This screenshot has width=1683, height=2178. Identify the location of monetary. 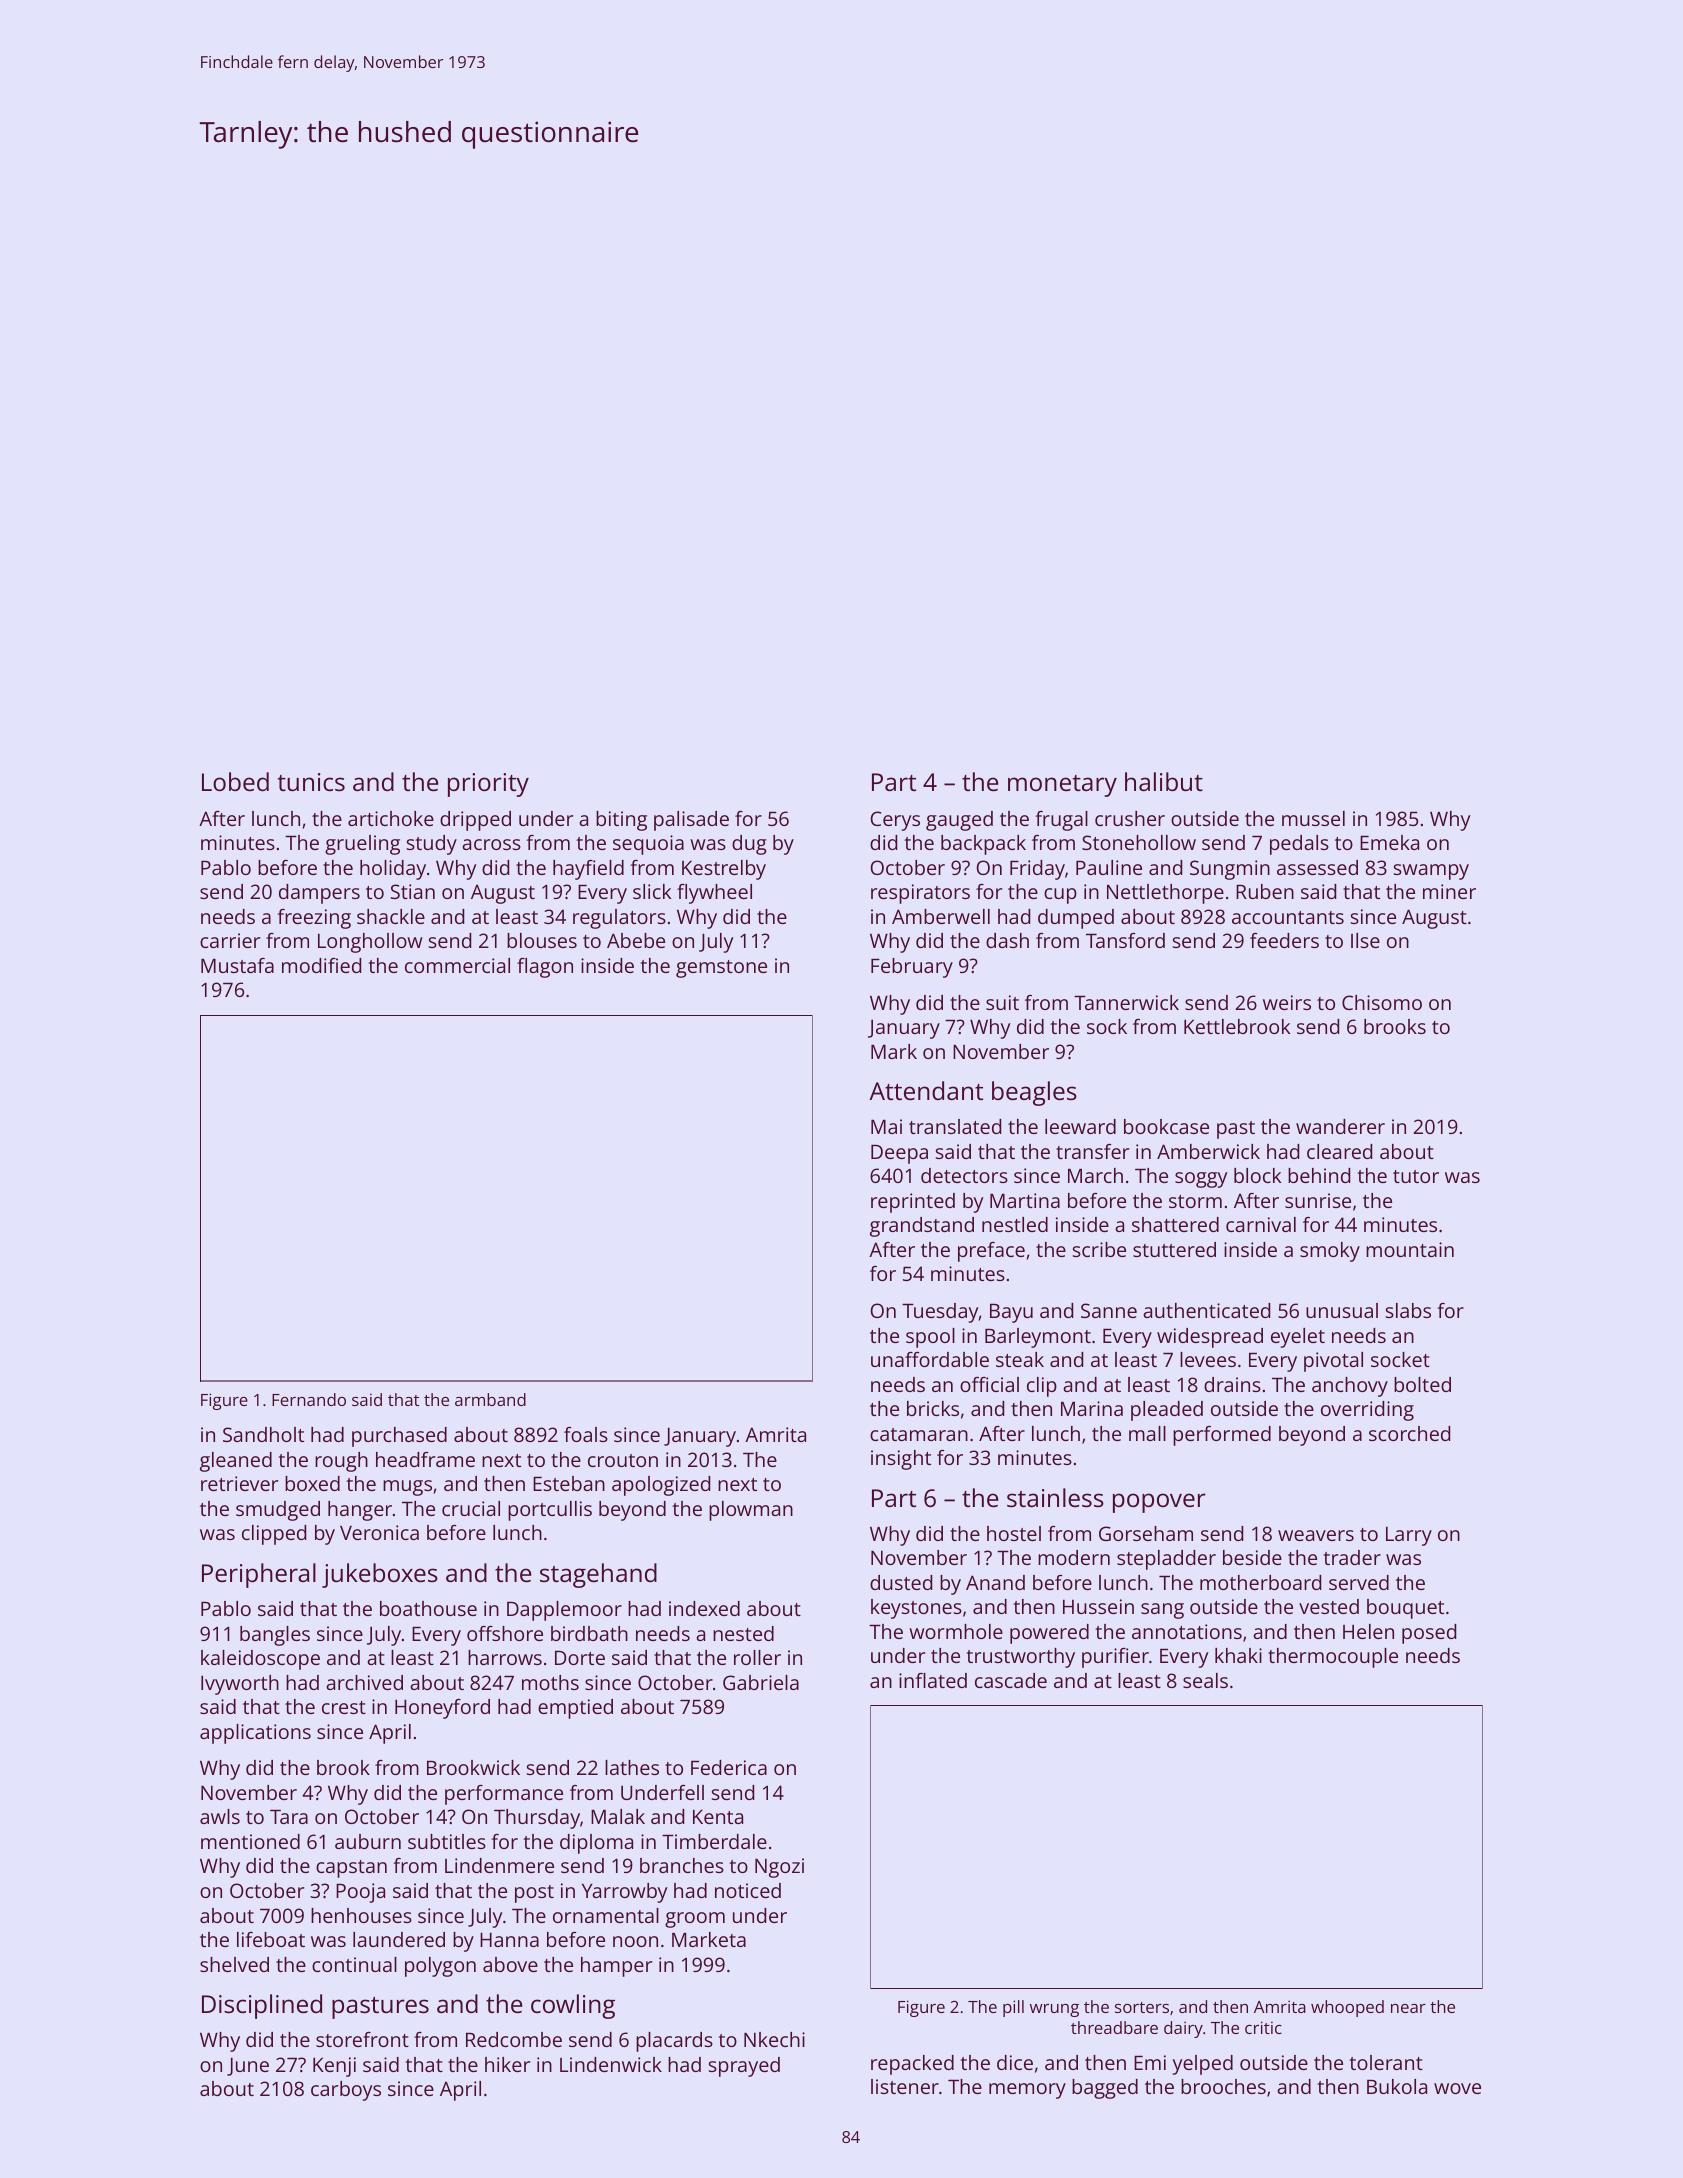
(1062, 786).
